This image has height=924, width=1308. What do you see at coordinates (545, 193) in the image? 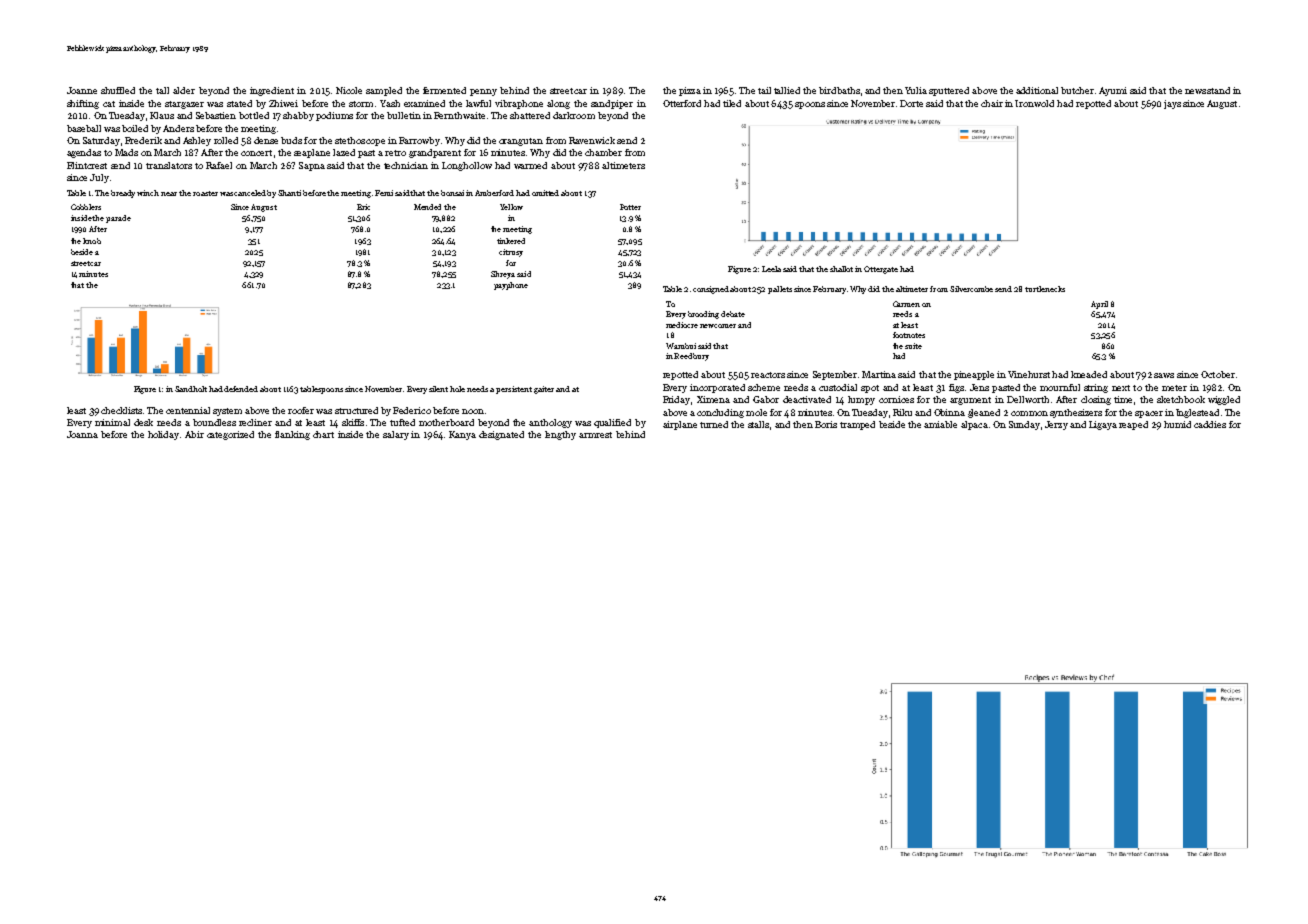
I see `omitted` at bounding box center [545, 193].
